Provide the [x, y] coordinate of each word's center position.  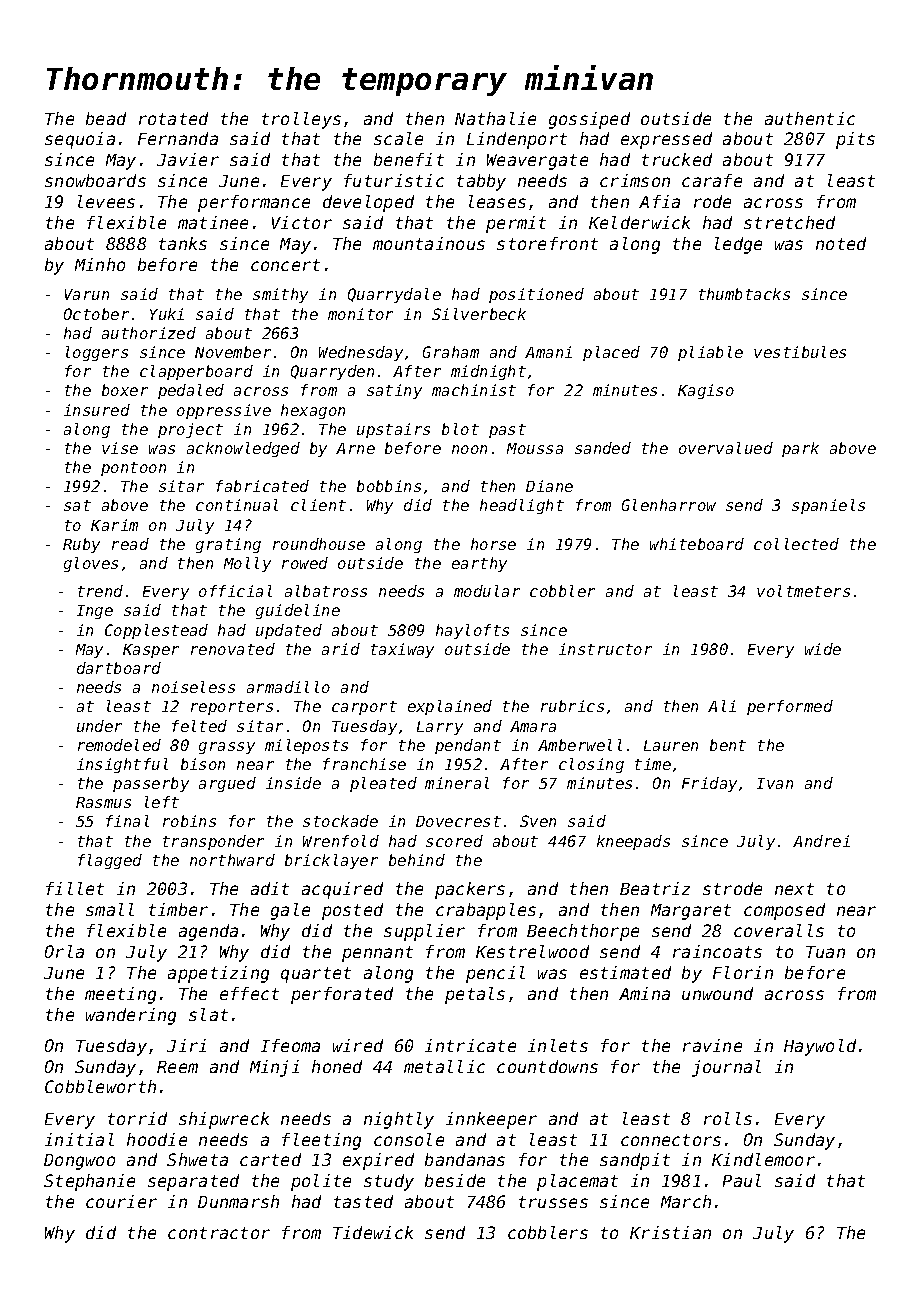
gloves [91, 564]
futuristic [394, 180]
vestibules [800, 352]
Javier [188, 159]
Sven [538, 821]
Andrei [821, 841]
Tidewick [373, 1232]
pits [855, 140]
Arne [355, 448]
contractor [219, 1233]
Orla [64, 951]
